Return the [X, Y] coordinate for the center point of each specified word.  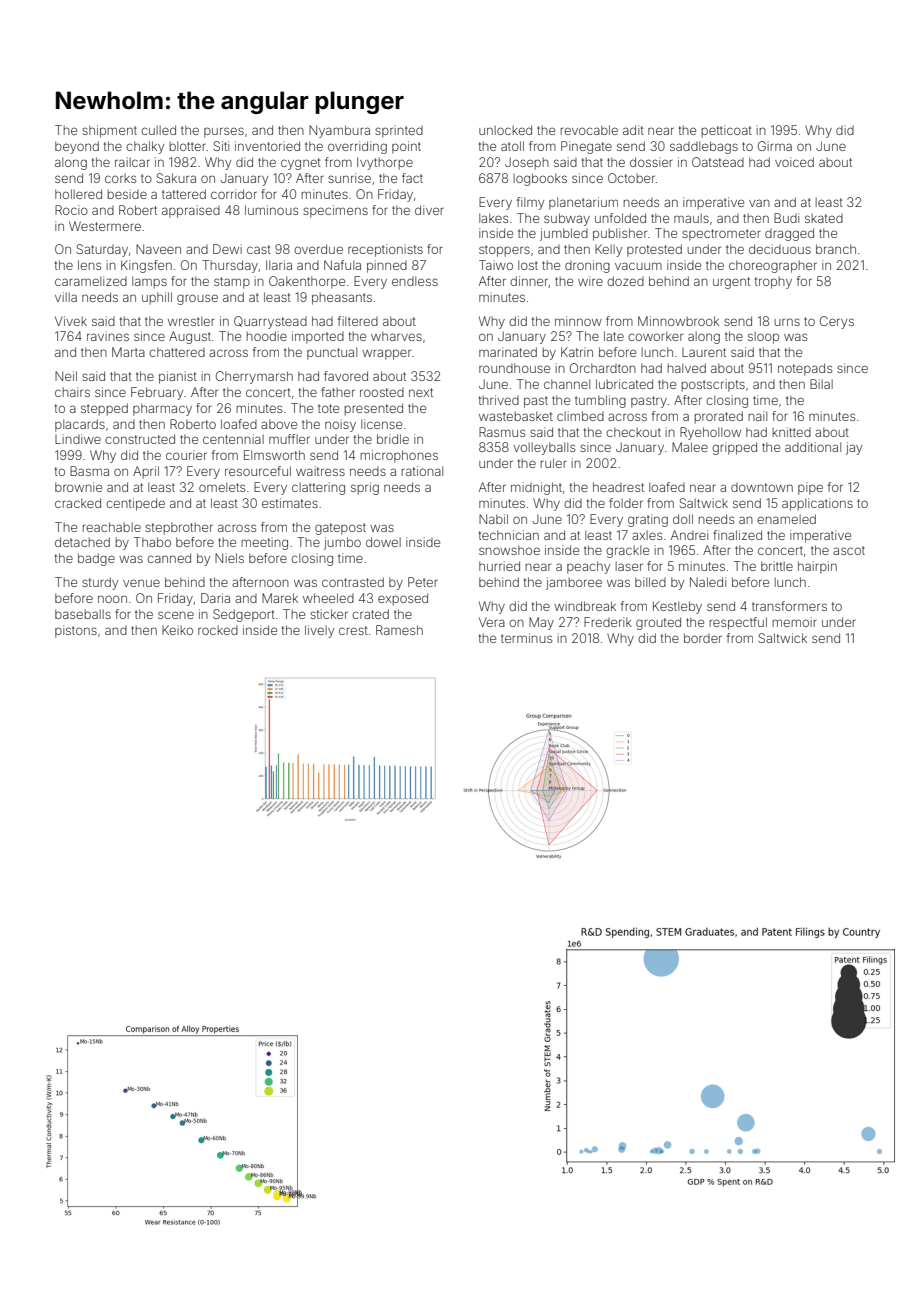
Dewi [227, 249]
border [703, 638]
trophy [773, 282]
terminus [526, 638]
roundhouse [514, 368]
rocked [218, 630]
